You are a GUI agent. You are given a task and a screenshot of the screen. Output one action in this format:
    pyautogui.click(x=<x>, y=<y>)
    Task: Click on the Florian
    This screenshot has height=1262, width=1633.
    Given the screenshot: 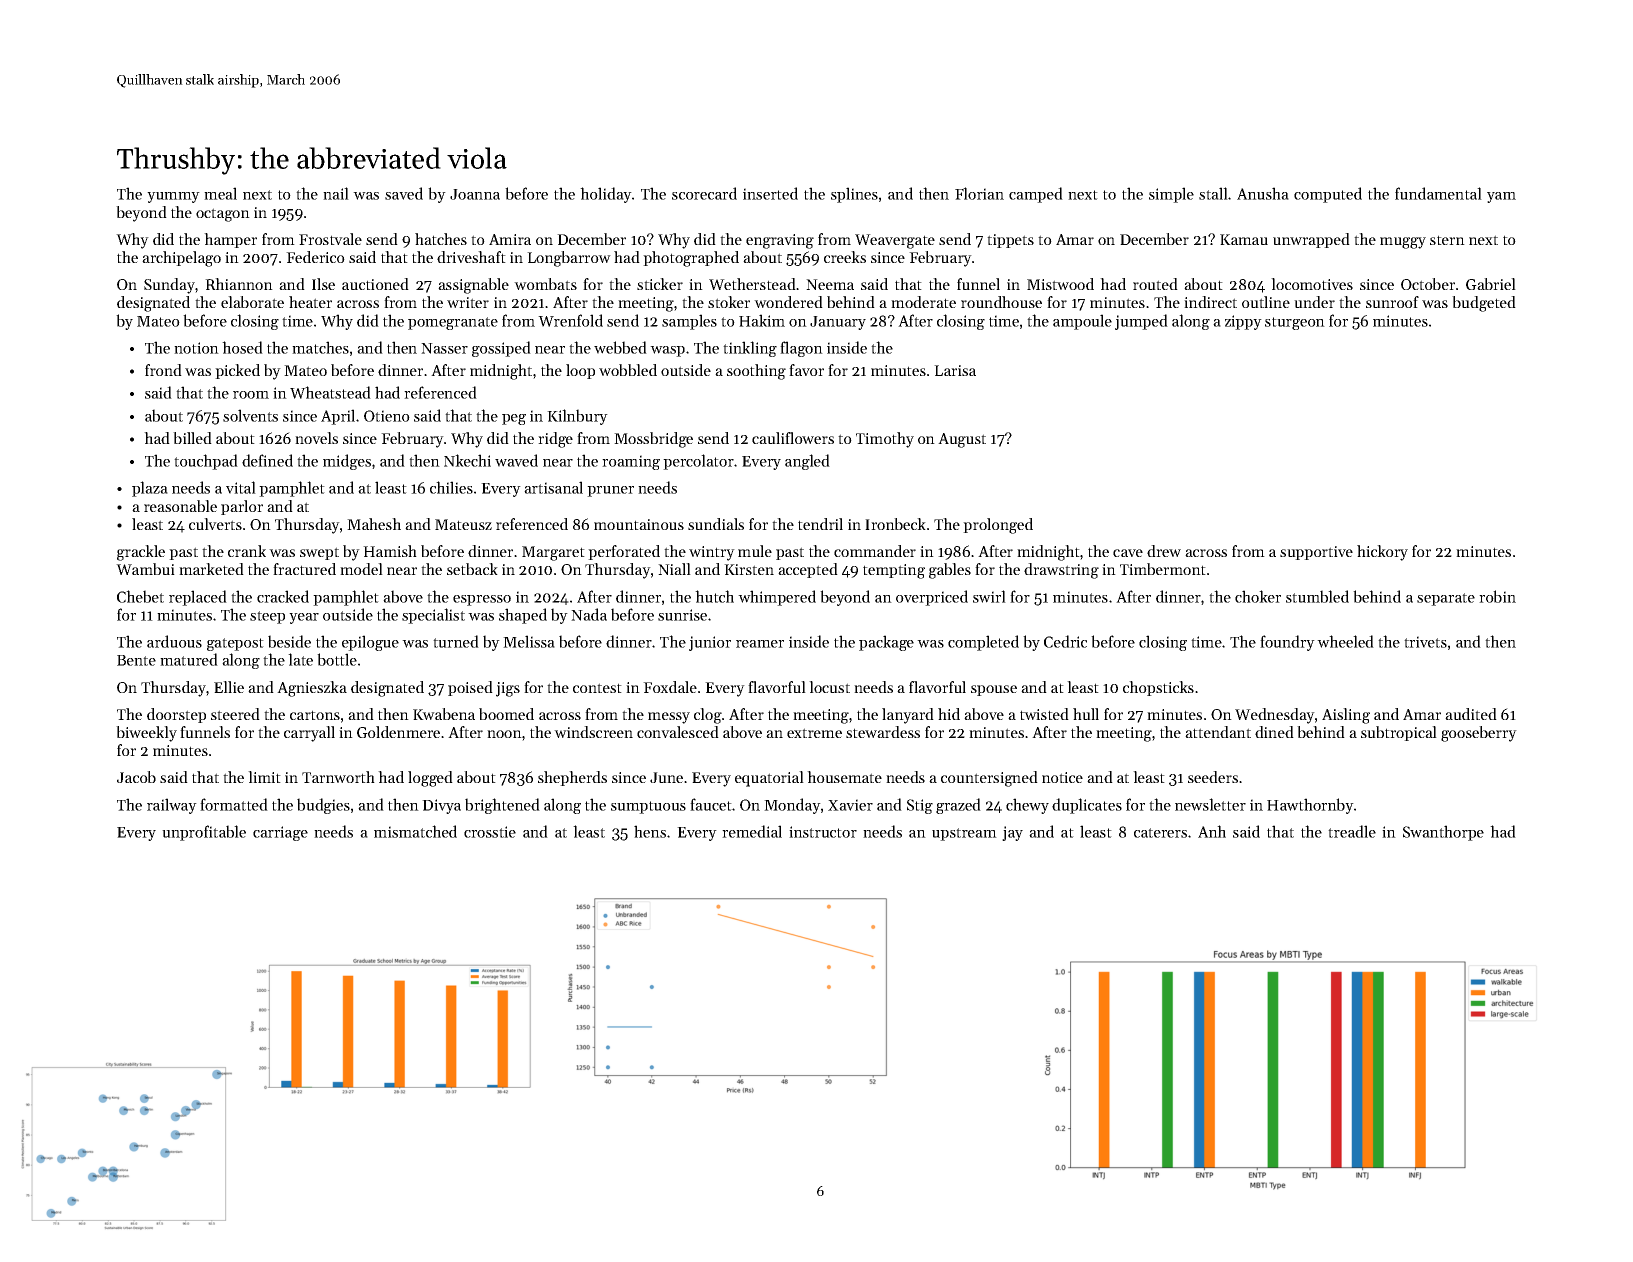 What is the action you would take?
    pyautogui.click(x=979, y=193)
